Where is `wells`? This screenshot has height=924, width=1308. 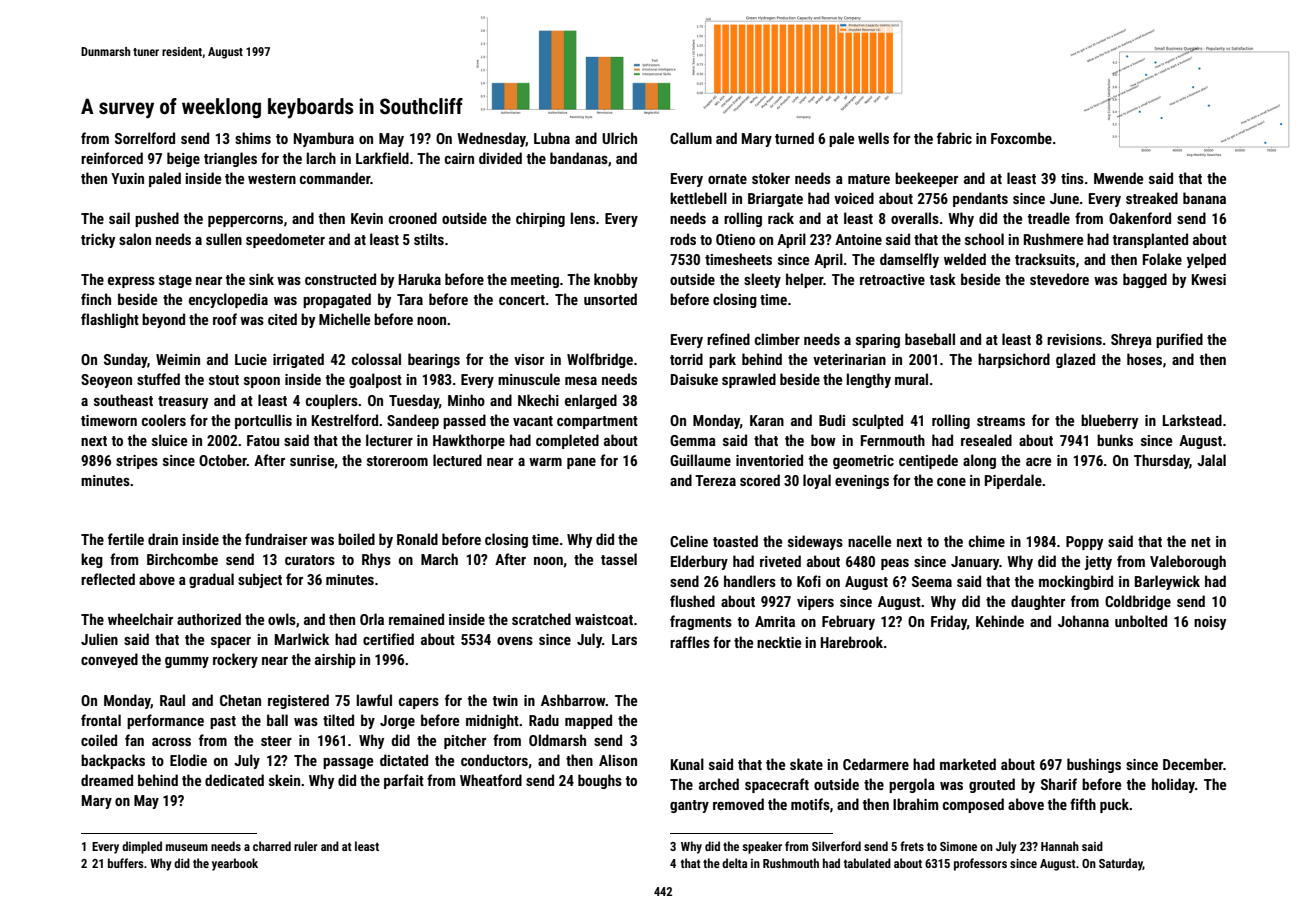
wells is located at coordinates (873, 138).
